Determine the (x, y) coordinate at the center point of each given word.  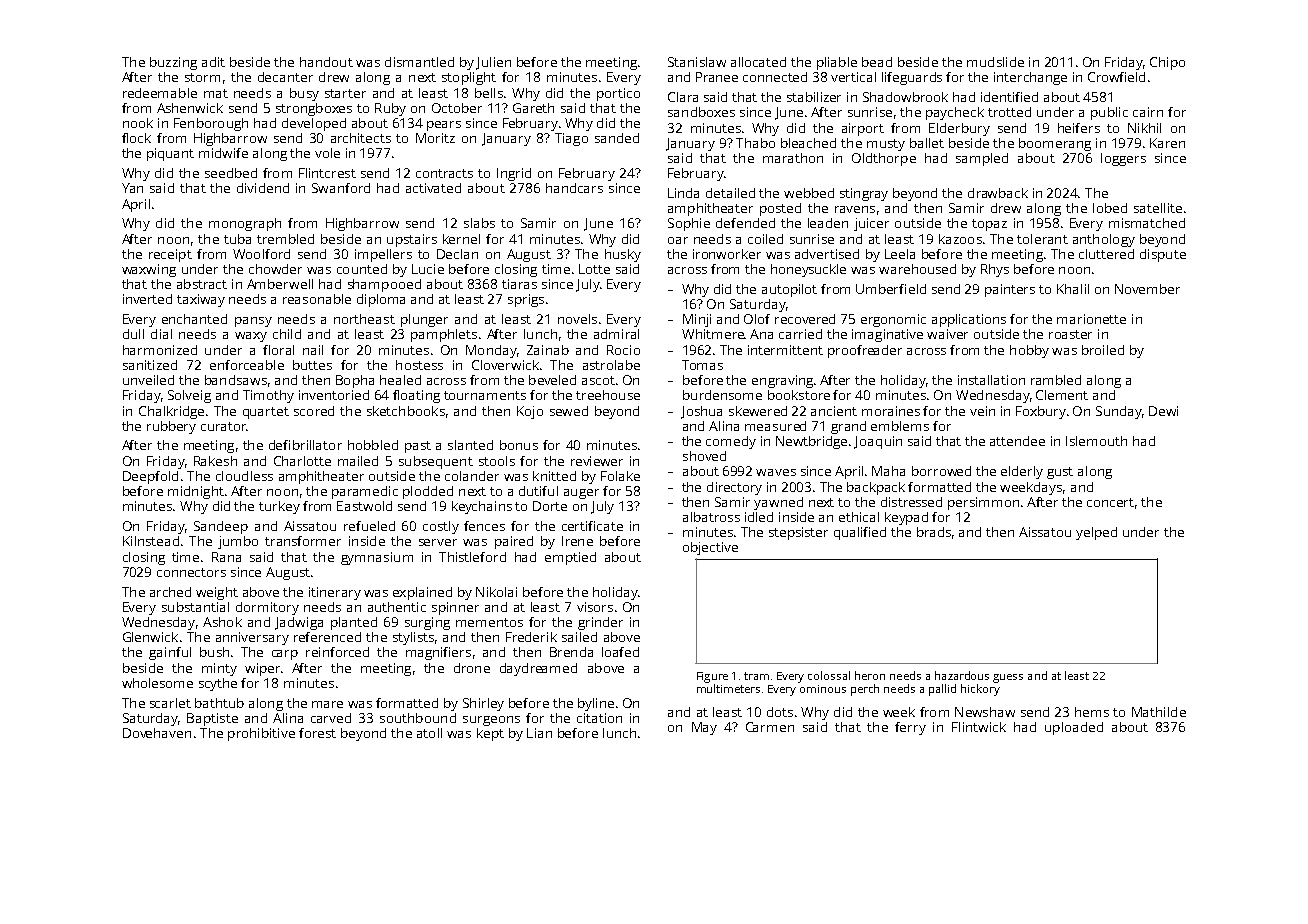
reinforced (337, 652)
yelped (1096, 533)
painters (1010, 290)
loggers (1123, 159)
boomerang (1055, 144)
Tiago (571, 139)
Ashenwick (190, 108)
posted (780, 209)
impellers (383, 255)
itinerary (335, 593)
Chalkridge (171, 412)
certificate (592, 526)
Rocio (623, 350)
